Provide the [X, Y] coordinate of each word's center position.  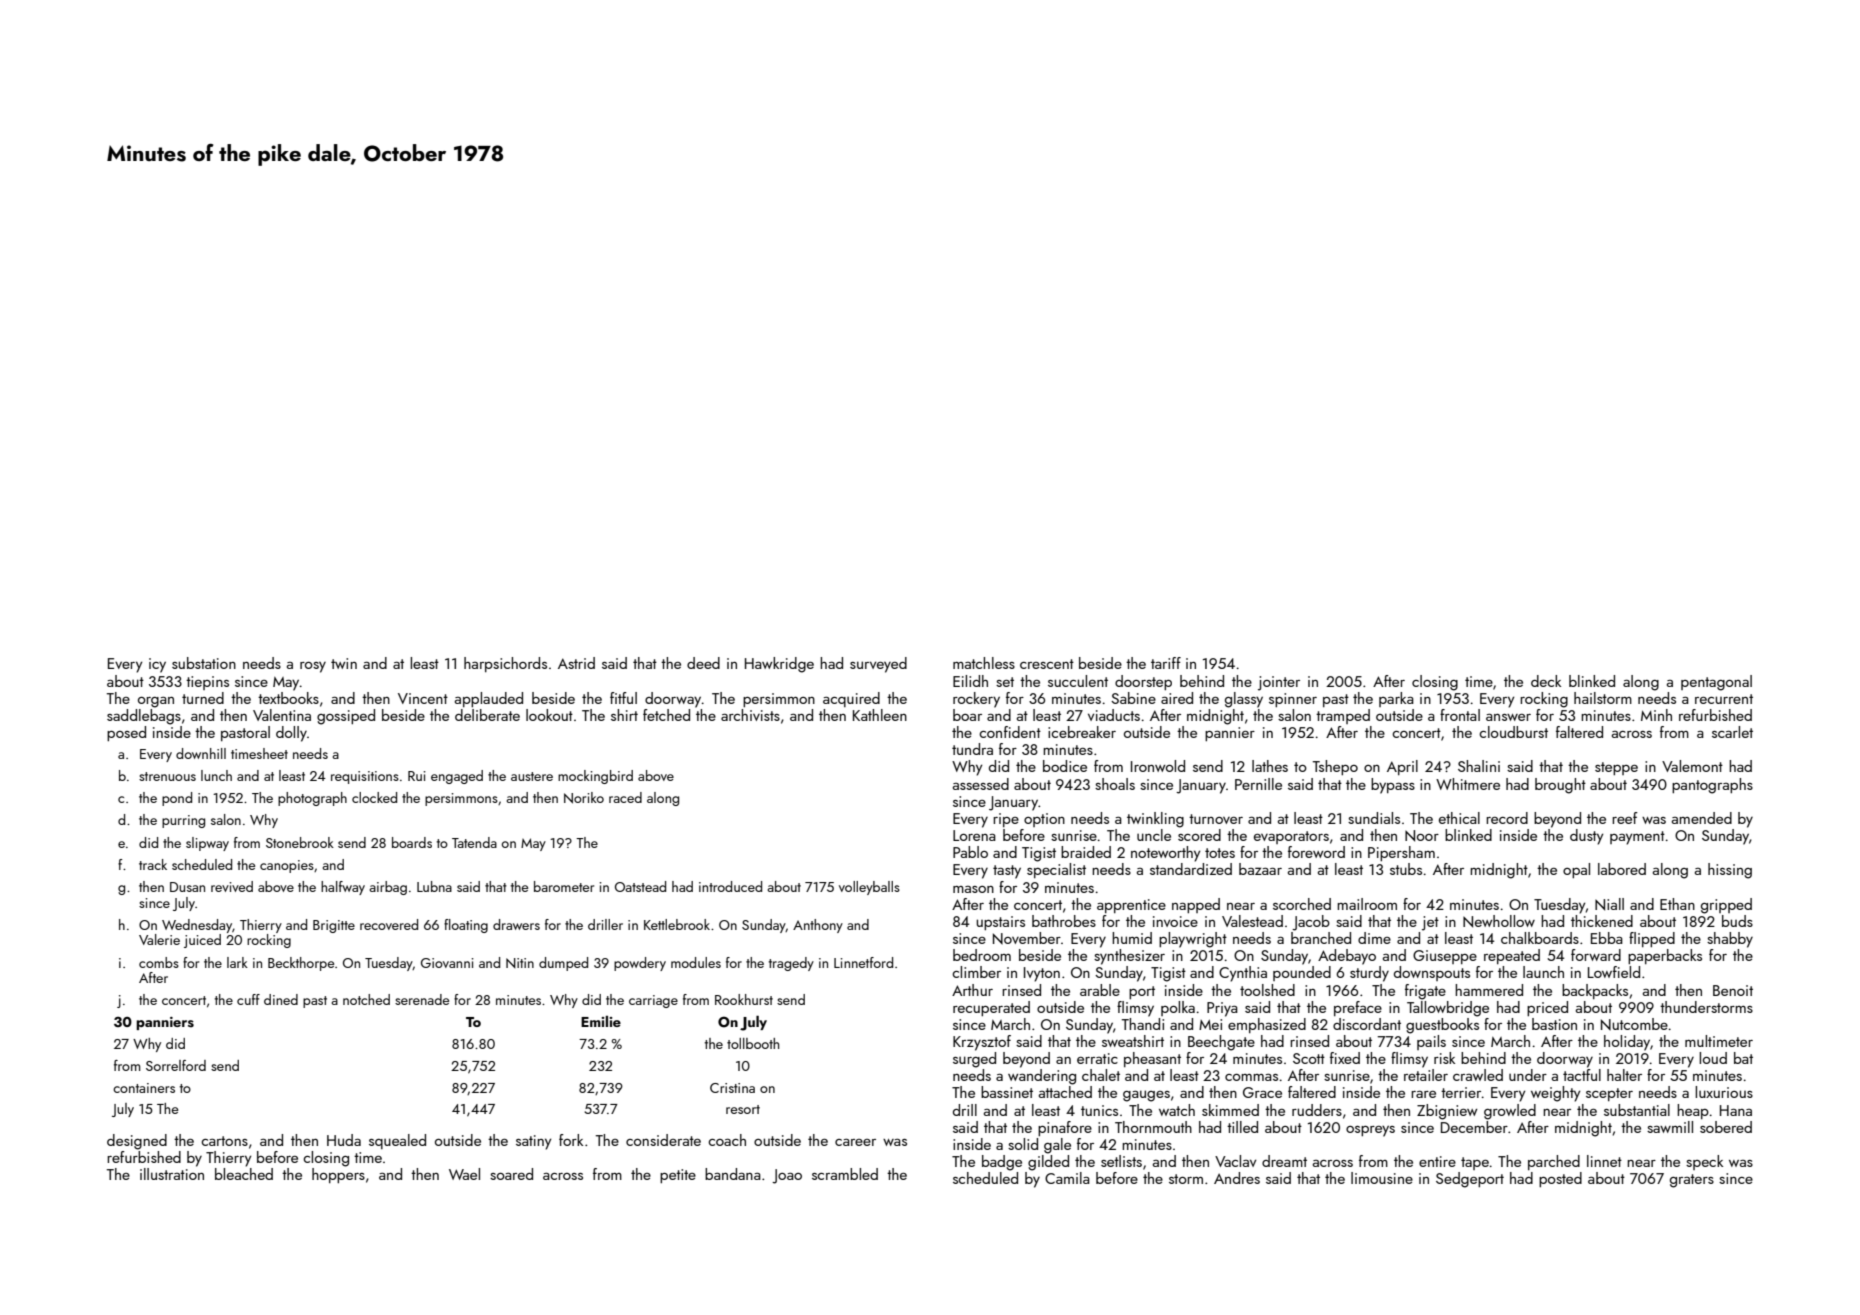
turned [203, 698]
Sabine [1133, 698]
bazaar [1260, 869]
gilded [1048, 1163]
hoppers [338, 1175]
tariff [1166, 663]
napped [1196, 905]
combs [159, 962]
